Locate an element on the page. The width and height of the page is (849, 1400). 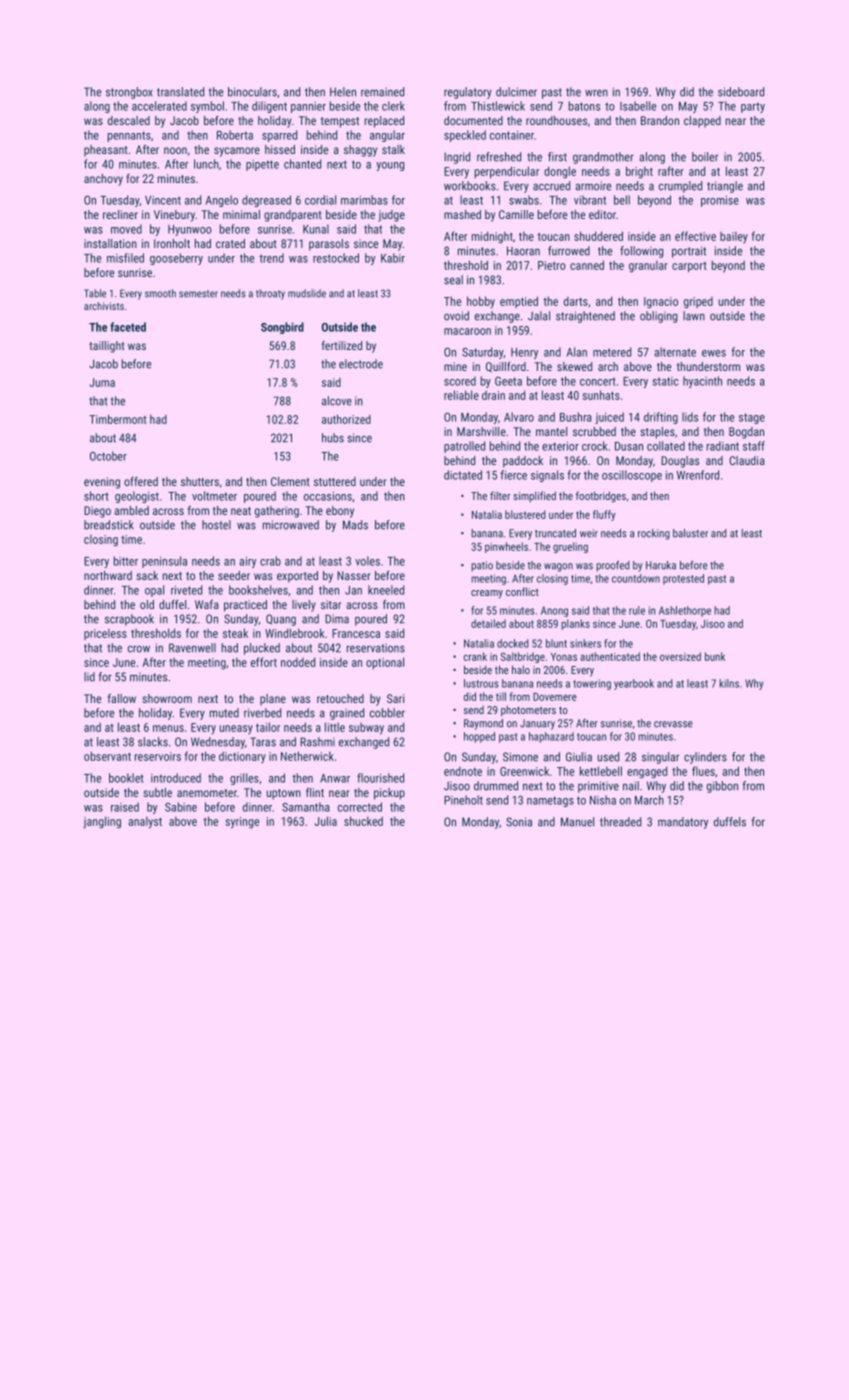
Mads is located at coordinates (355, 525).
